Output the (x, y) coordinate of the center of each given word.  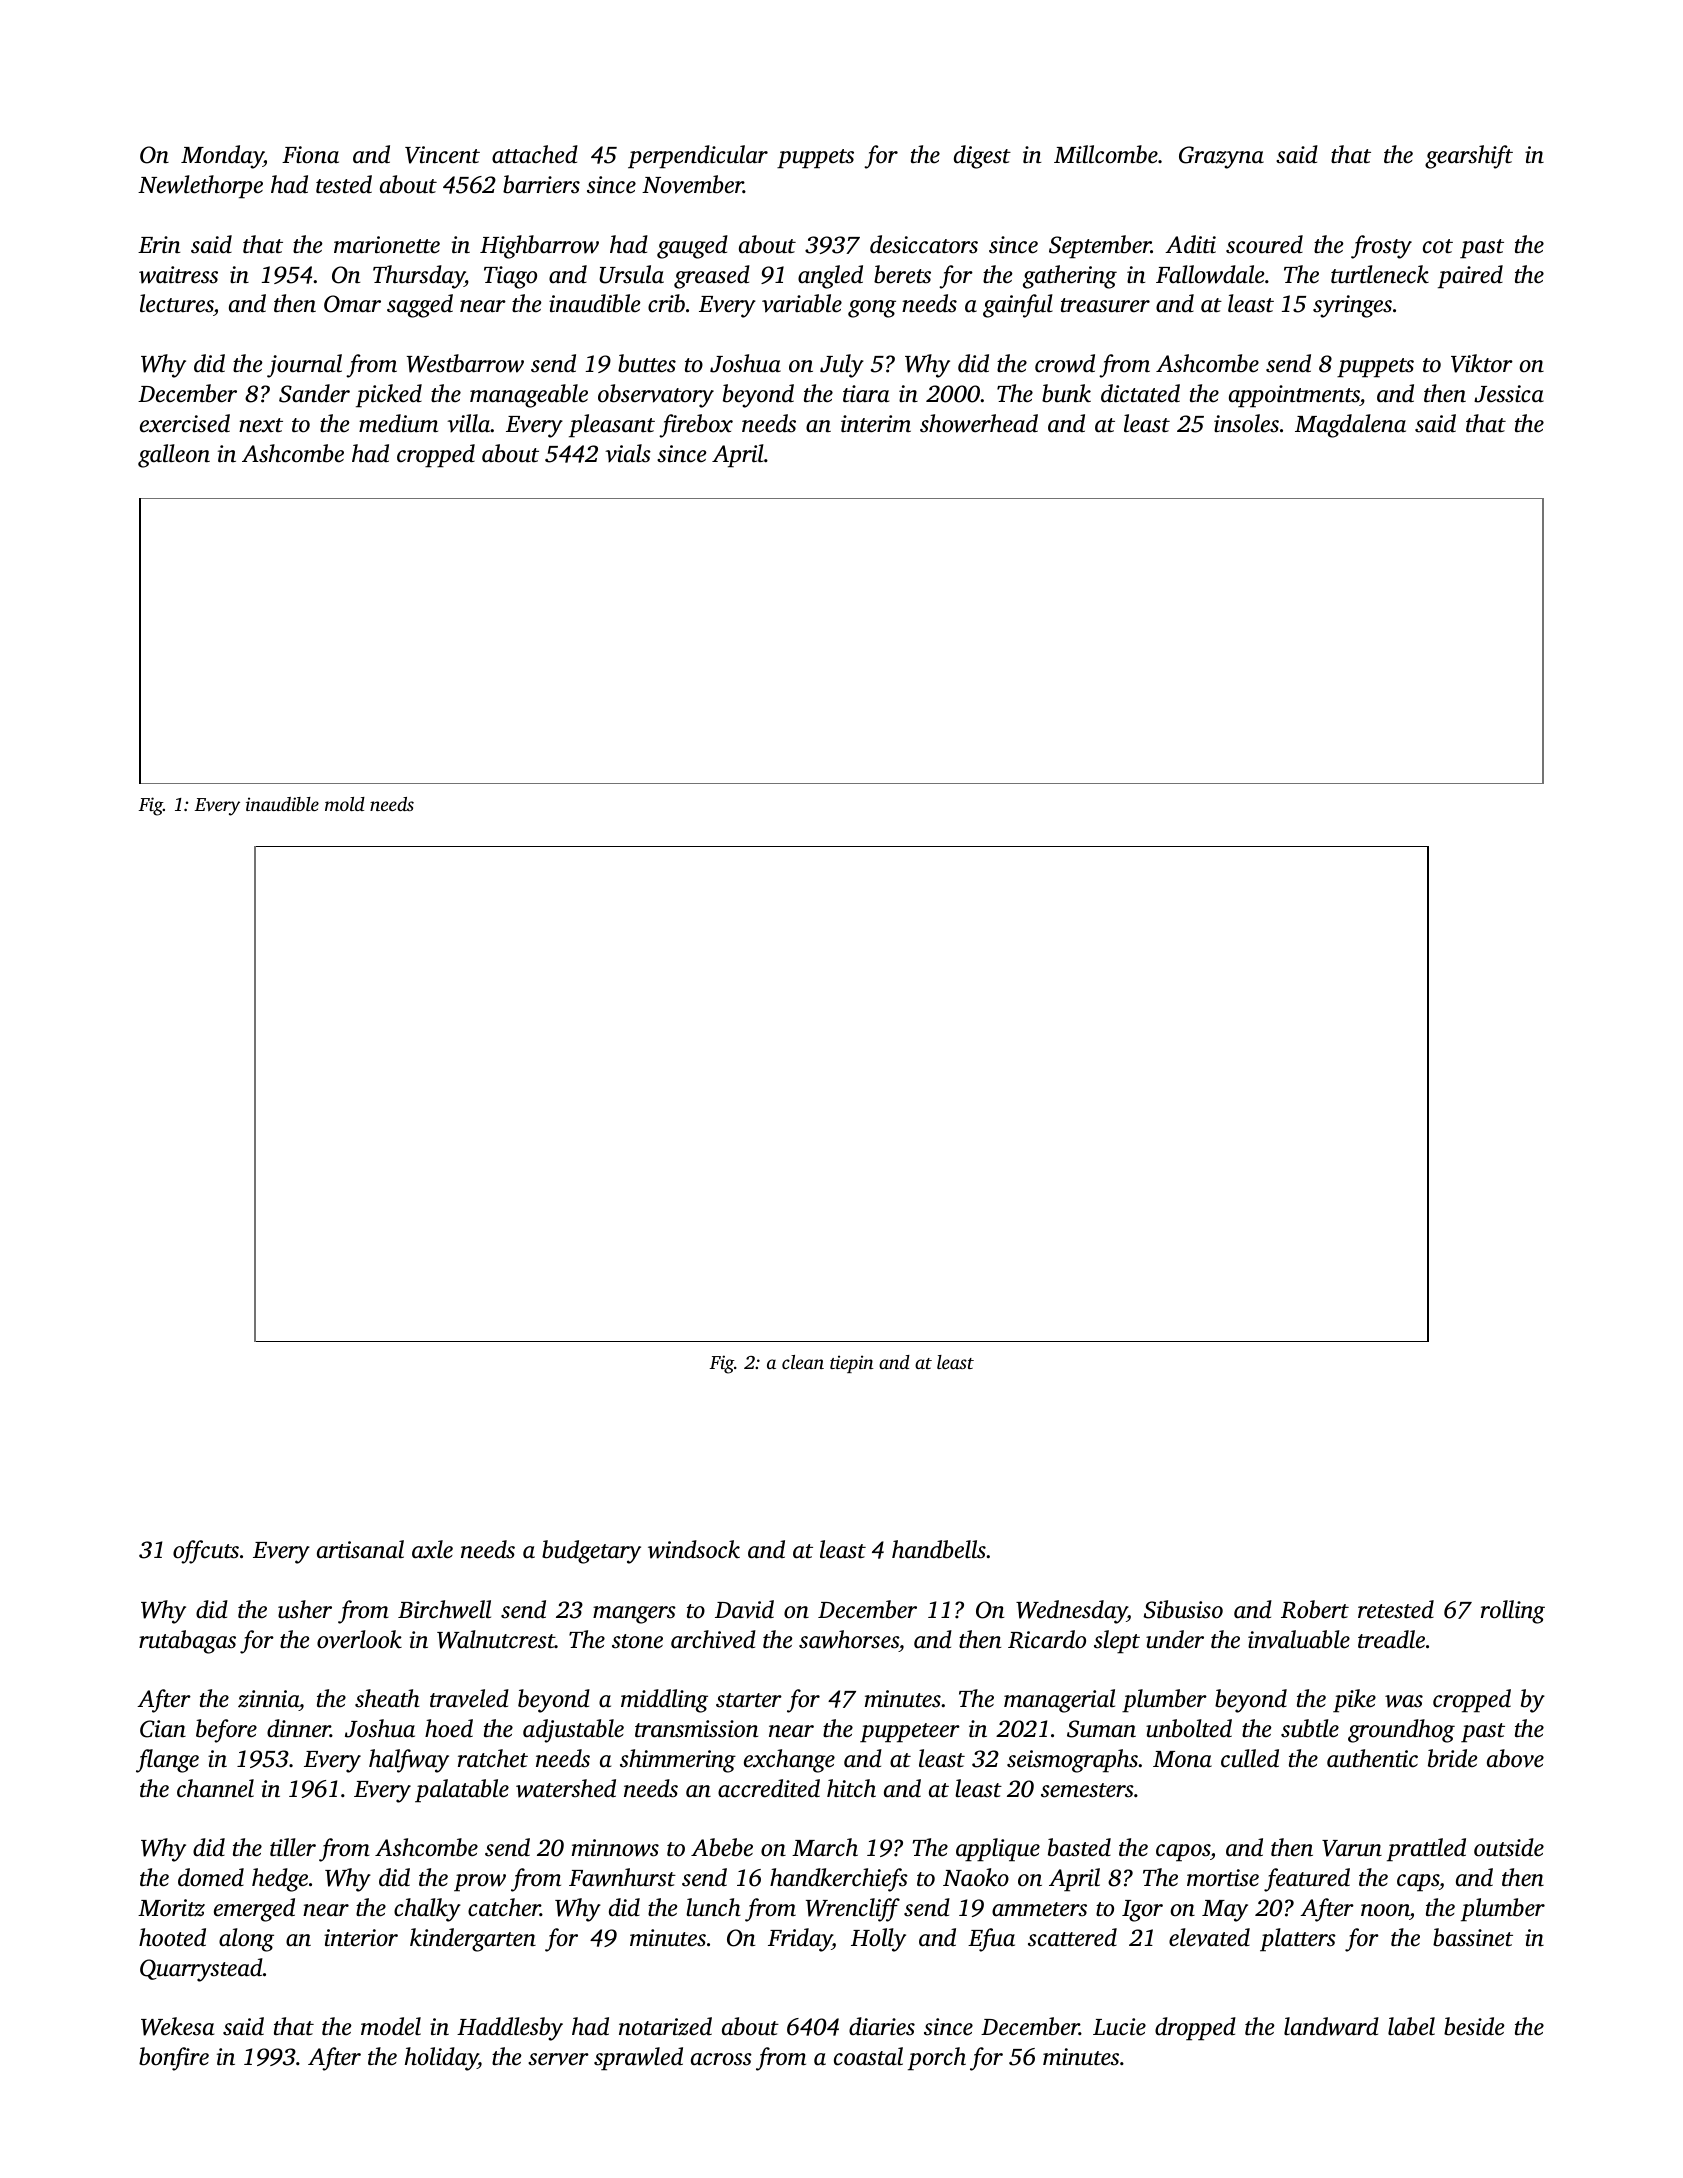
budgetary (591, 1552)
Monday (222, 157)
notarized (665, 2026)
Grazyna (1221, 157)
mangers (634, 1615)
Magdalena (1350, 426)
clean (803, 1362)
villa (469, 423)
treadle (1391, 1639)
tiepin (852, 1364)
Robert (1315, 1609)
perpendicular (698, 157)
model (391, 2026)
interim (876, 424)
